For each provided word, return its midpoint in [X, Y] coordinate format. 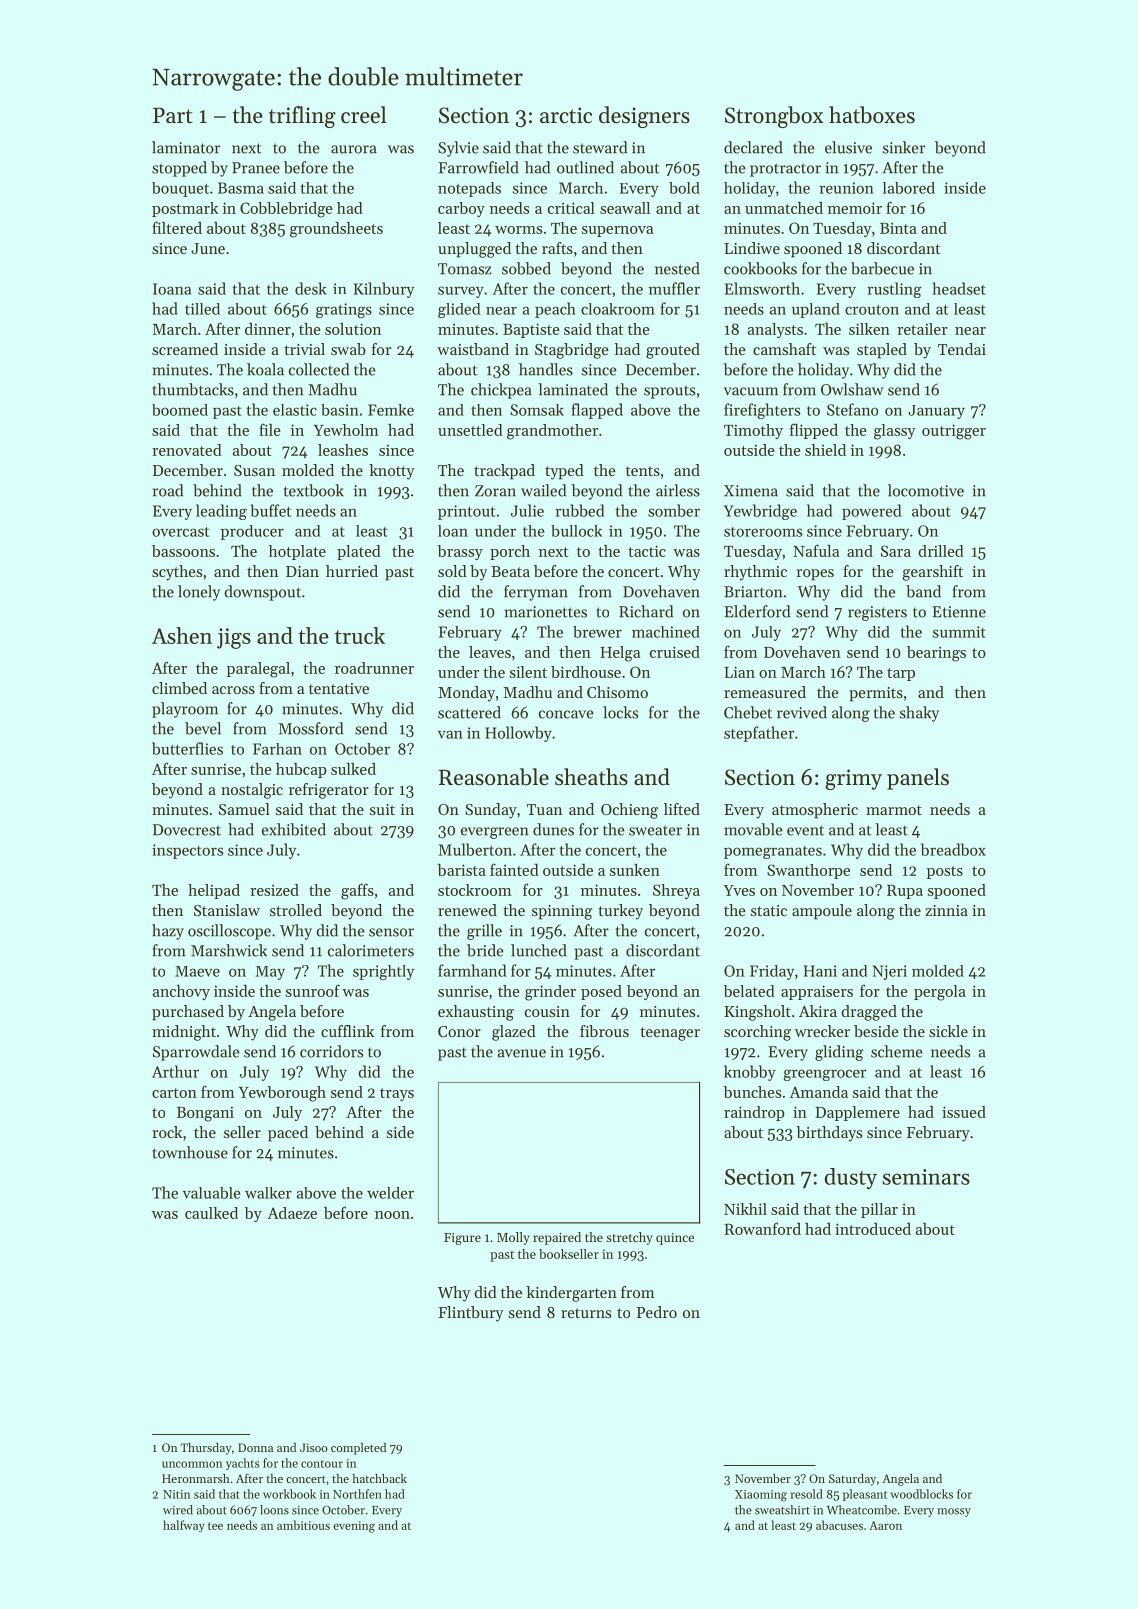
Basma [241, 188]
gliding [839, 1053]
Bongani [205, 1114]
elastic [295, 410]
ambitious [303, 1525]
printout [466, 512]
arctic [566, 115]
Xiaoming [761, 1496]
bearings [936, 654]
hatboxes [872, 115]
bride [485, 950]
